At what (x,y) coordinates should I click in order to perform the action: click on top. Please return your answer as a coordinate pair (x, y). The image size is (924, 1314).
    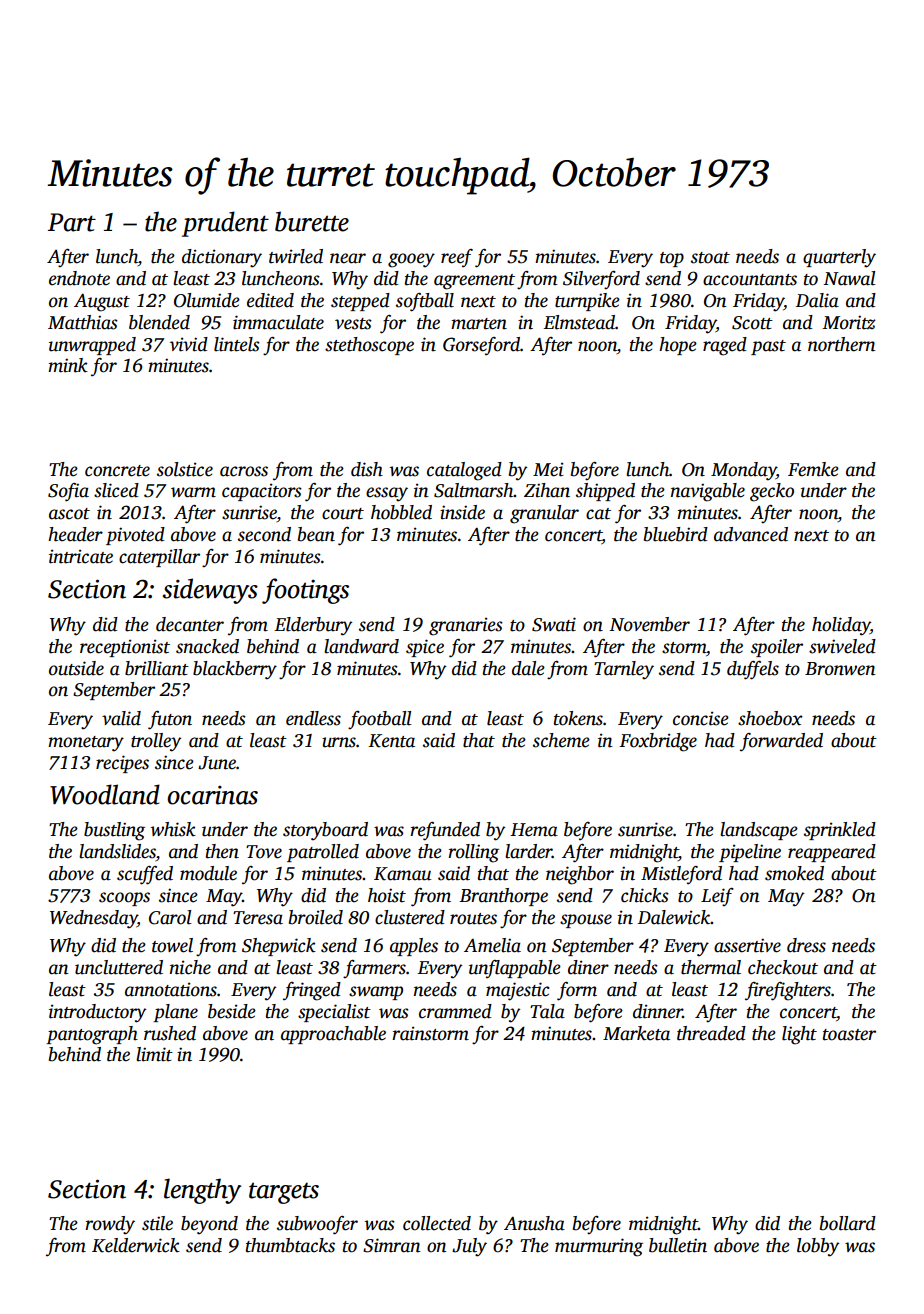
    Looking at the image, I should click on (672, 259).
